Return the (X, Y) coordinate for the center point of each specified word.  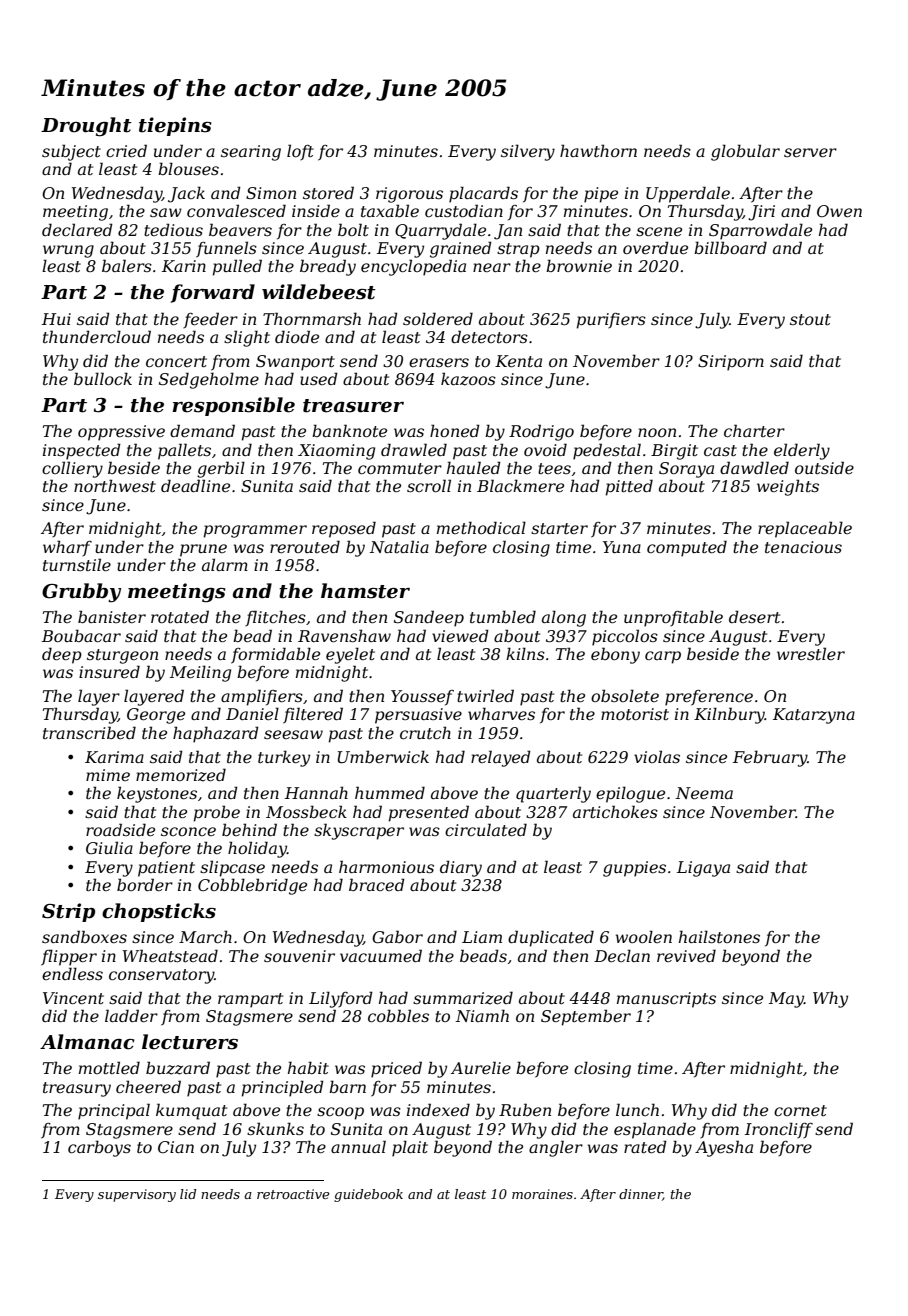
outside (824, 467)
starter (559, 528)
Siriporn (731, 363)
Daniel (252, 713)
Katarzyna (814, 716)
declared (77, 229)
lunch (637, 1109)
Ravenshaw (344, 635)
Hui (56, 319)
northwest (115, 485)
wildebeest (319, 292)
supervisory (137, 1195)
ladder (131, 1015)
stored (328, 192)
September (586, 1017)
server (810, 152)
